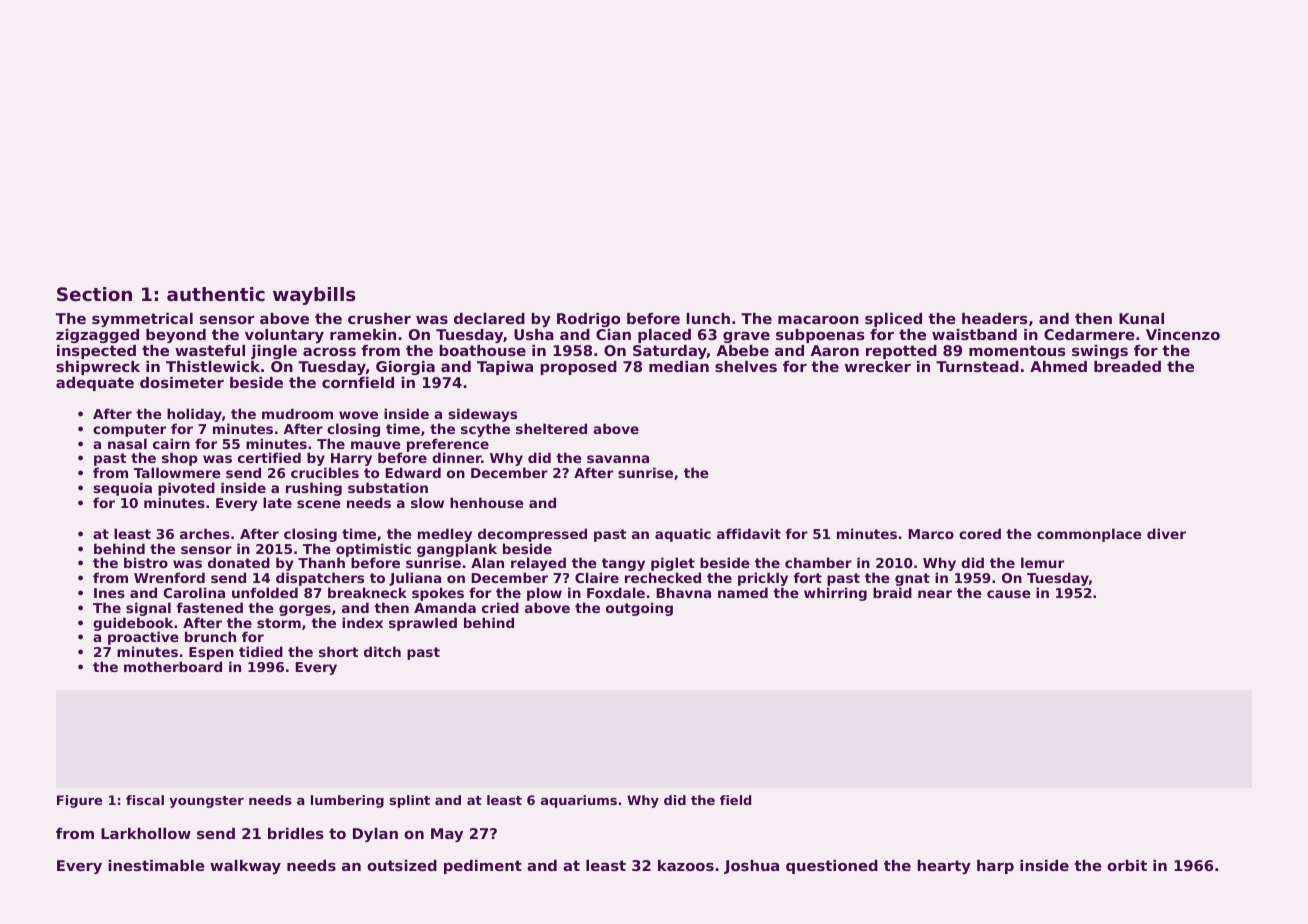 This document has width=1308, height=924. I want to click on Saturday, so click(670, 352).
